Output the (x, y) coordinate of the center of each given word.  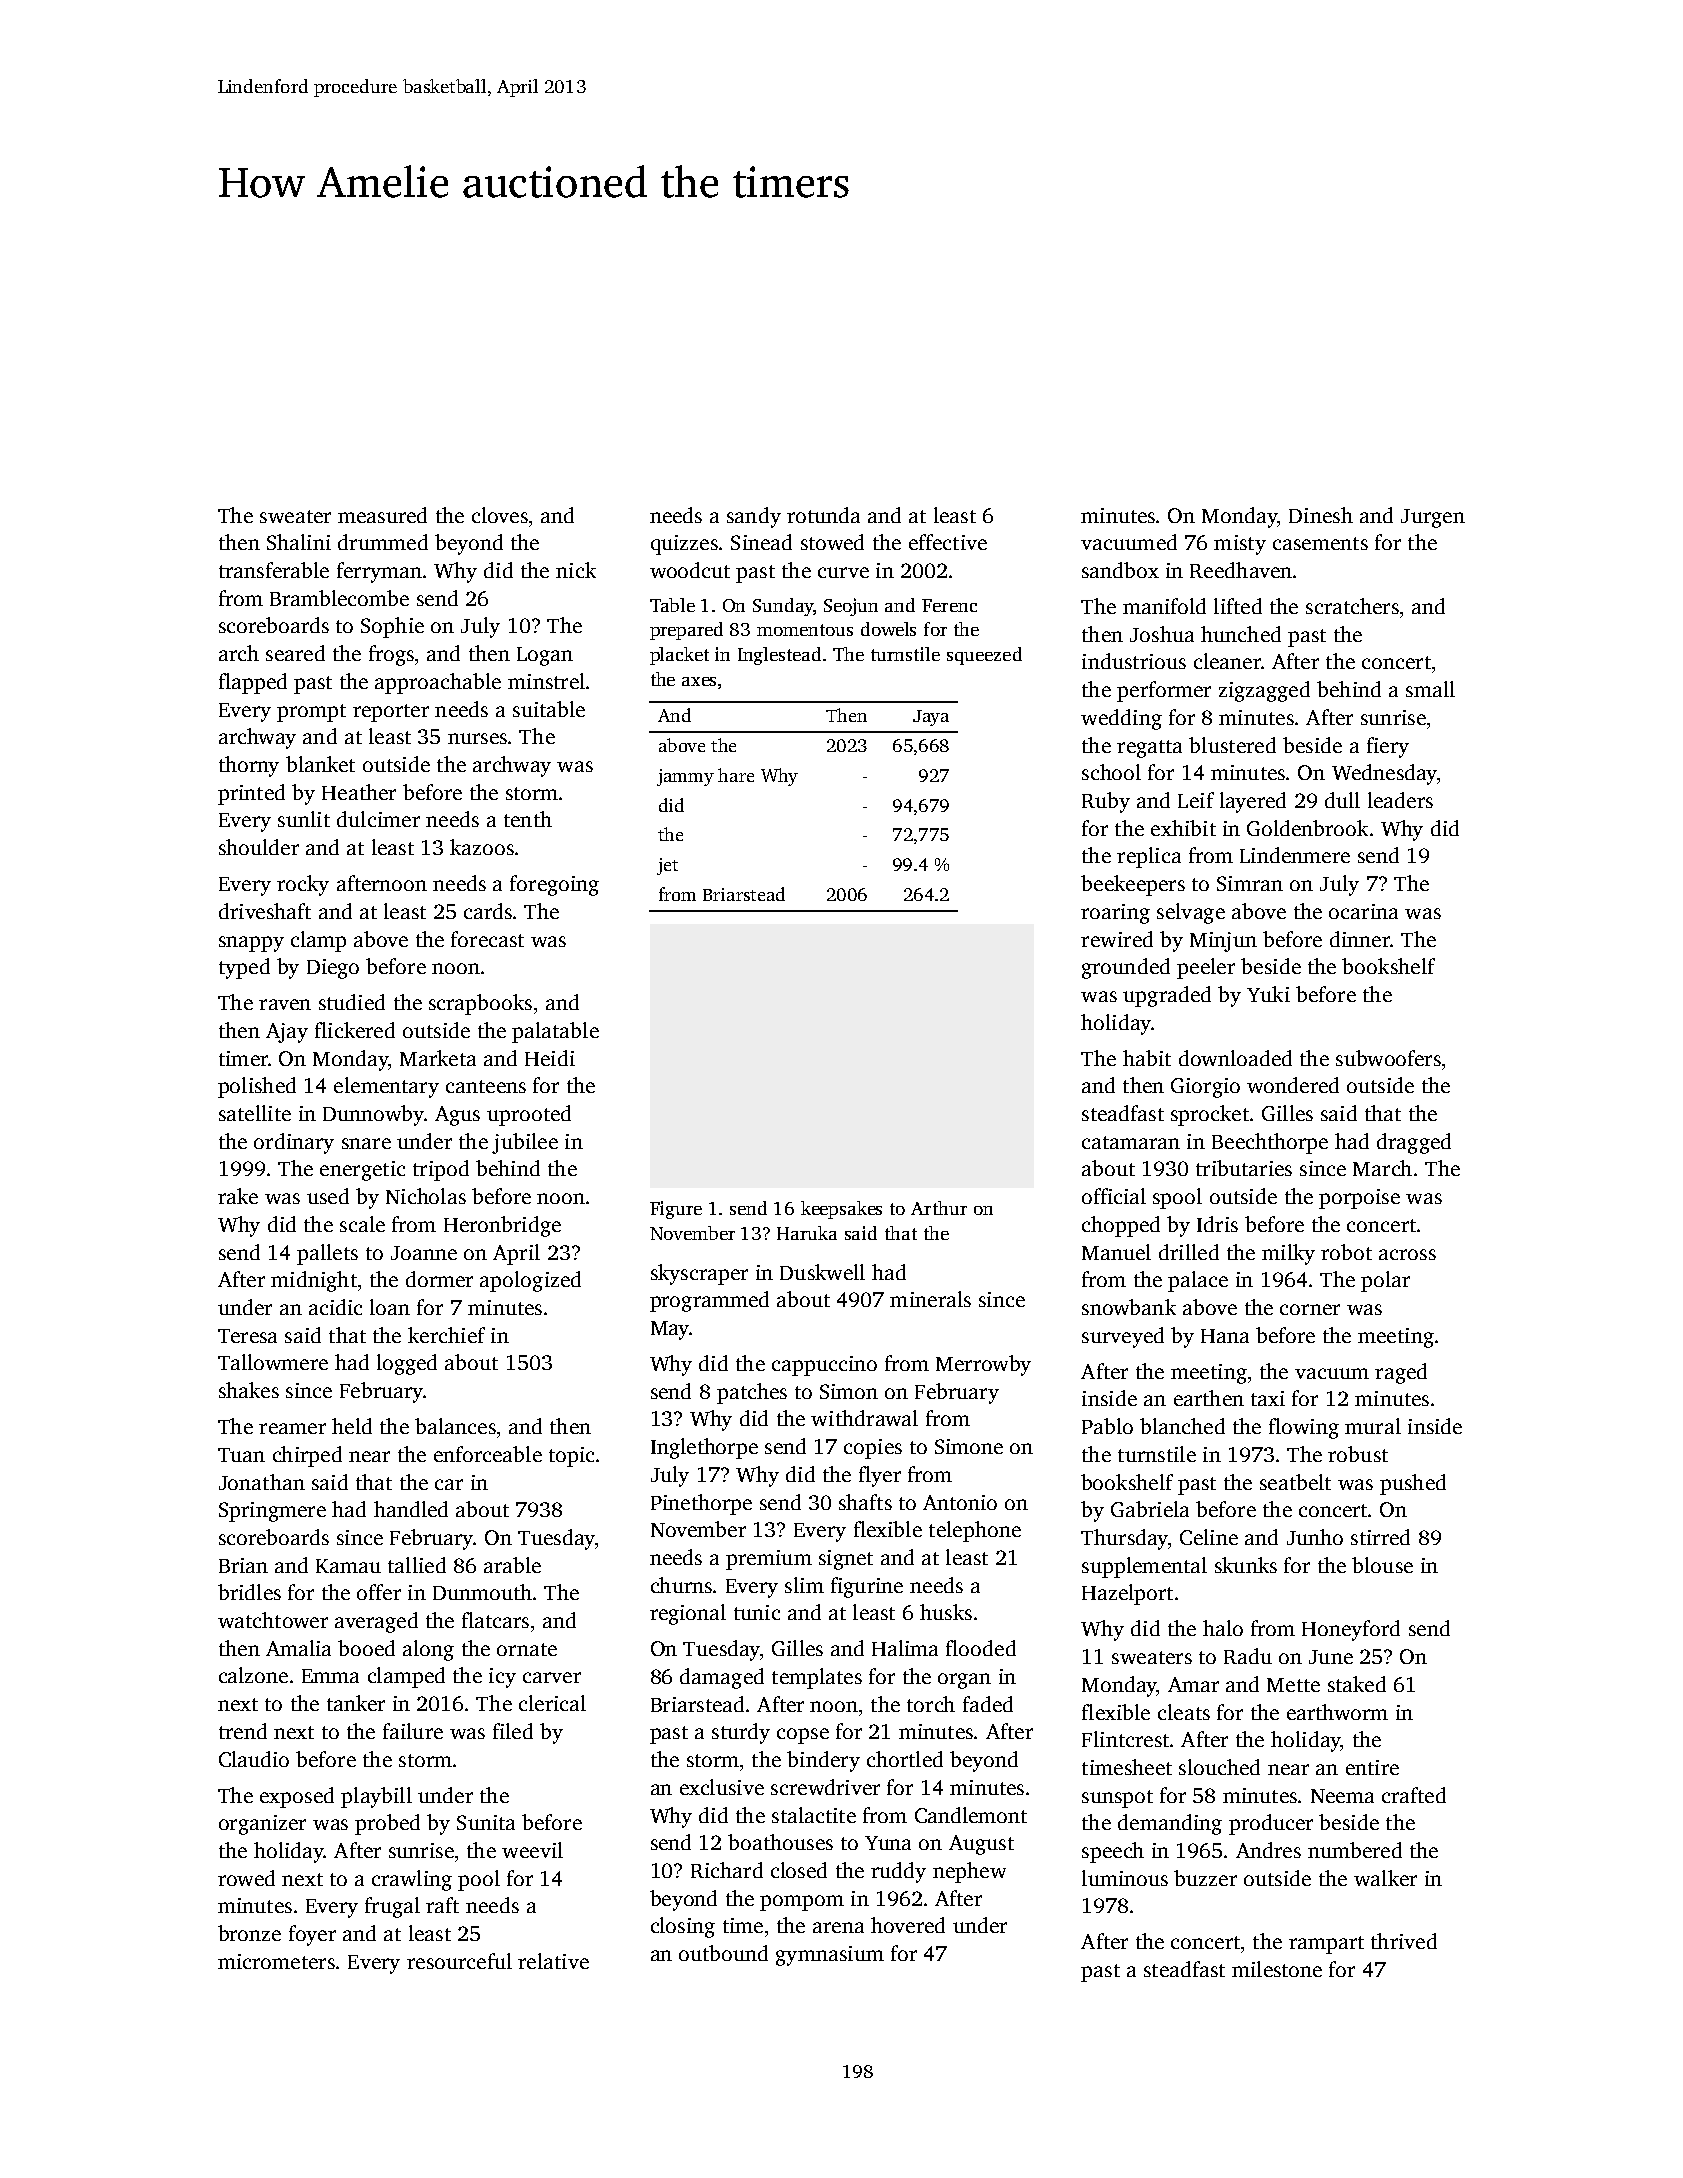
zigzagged (1264, 691)
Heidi (550, 1058)
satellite (255, 1113)
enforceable (488, 1454)
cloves (500, 515)
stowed (832, 542)
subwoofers (1388, 1058)
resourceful (459, 1961)
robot (1346, 1252)
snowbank (1129, 1307)
